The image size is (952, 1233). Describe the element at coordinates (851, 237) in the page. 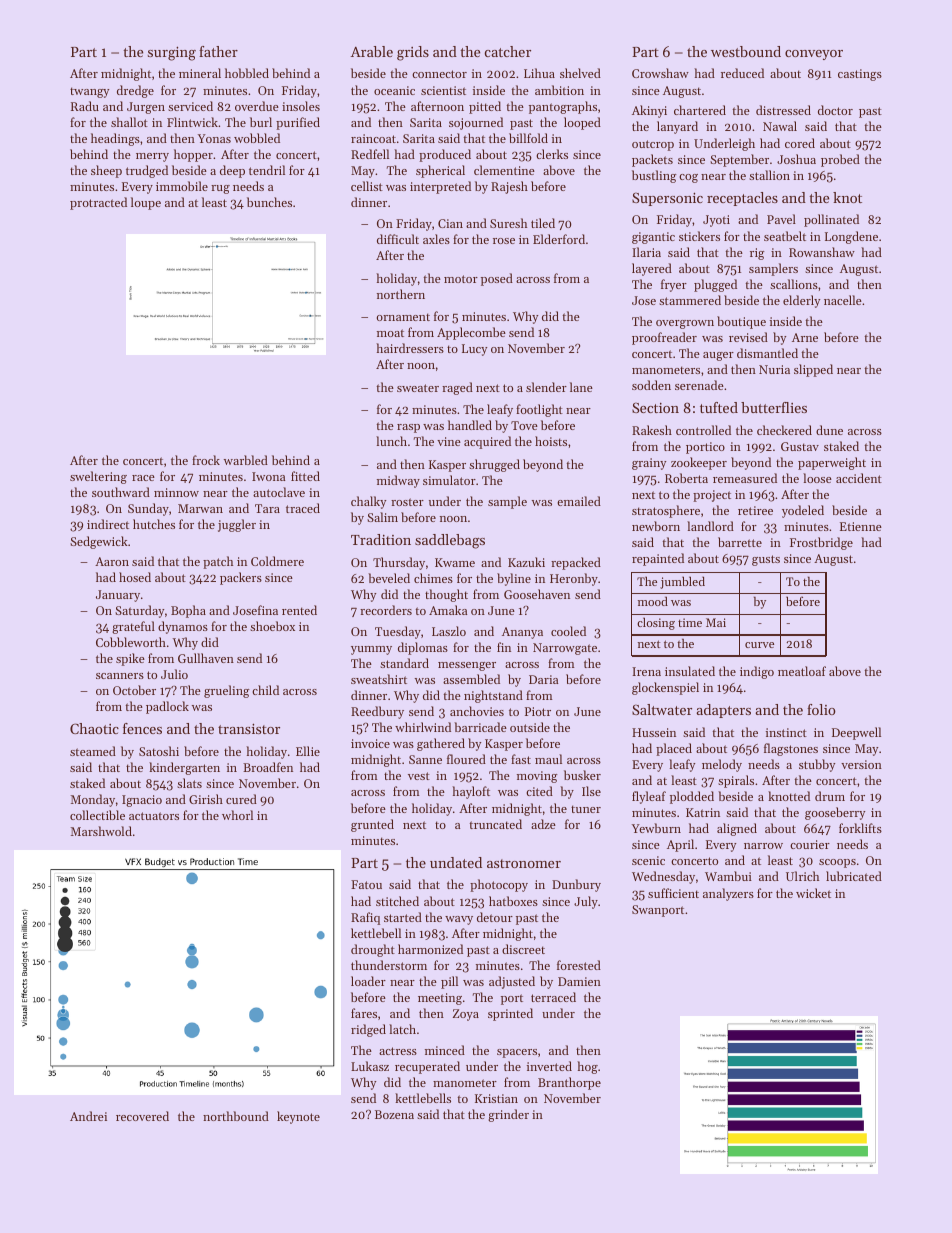

I see `Longdene` at that location.
